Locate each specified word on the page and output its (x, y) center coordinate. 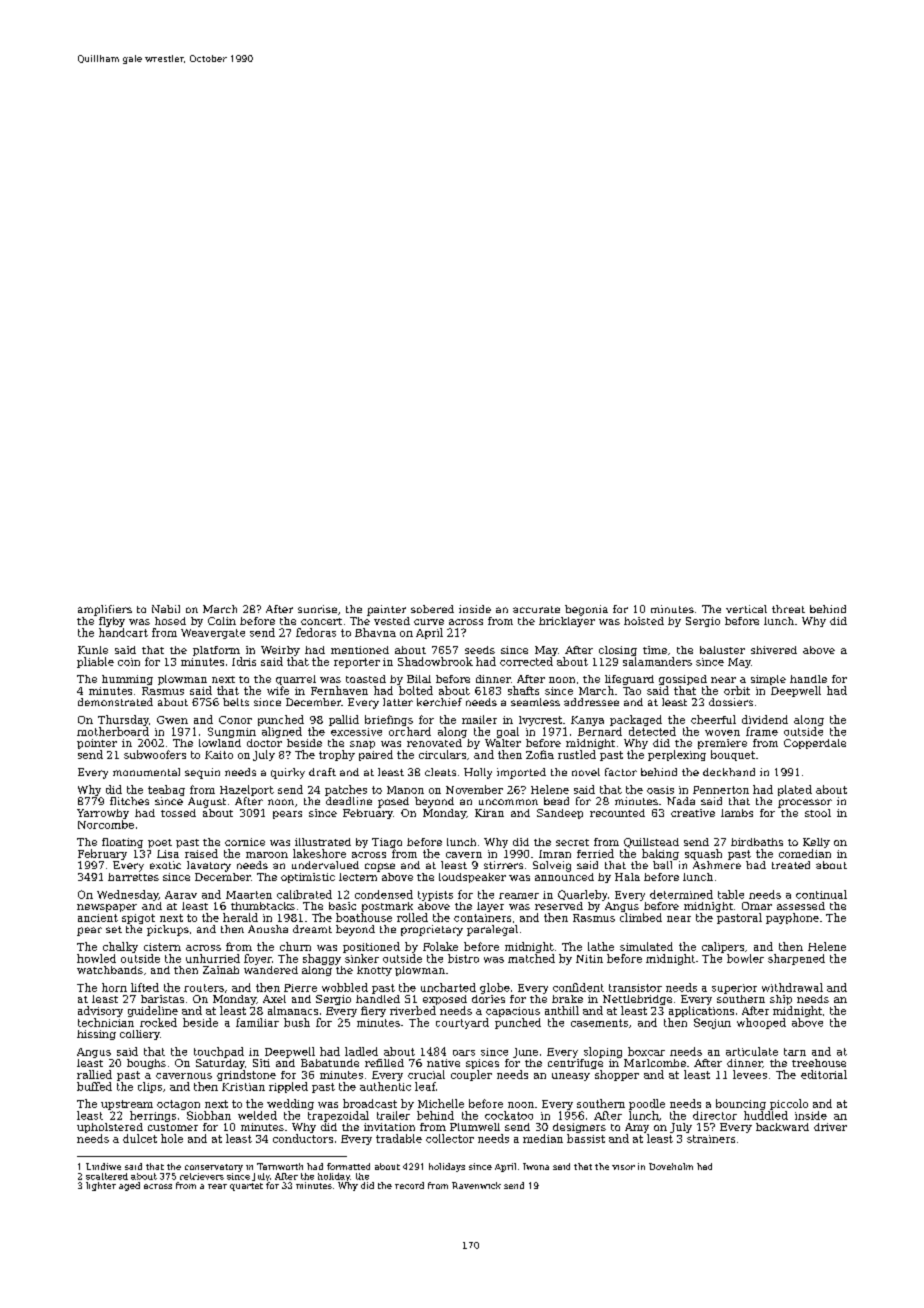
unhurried (213, 958)
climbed (641, 917)
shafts (523, 690)
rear (217, 1186)
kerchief (439, 702)
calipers (723, 947)
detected (652, 731)
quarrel (296, 680)
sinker (362, 958)
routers (204, 988)
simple (768, 680)
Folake (440, 946)
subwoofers (155, 754)
